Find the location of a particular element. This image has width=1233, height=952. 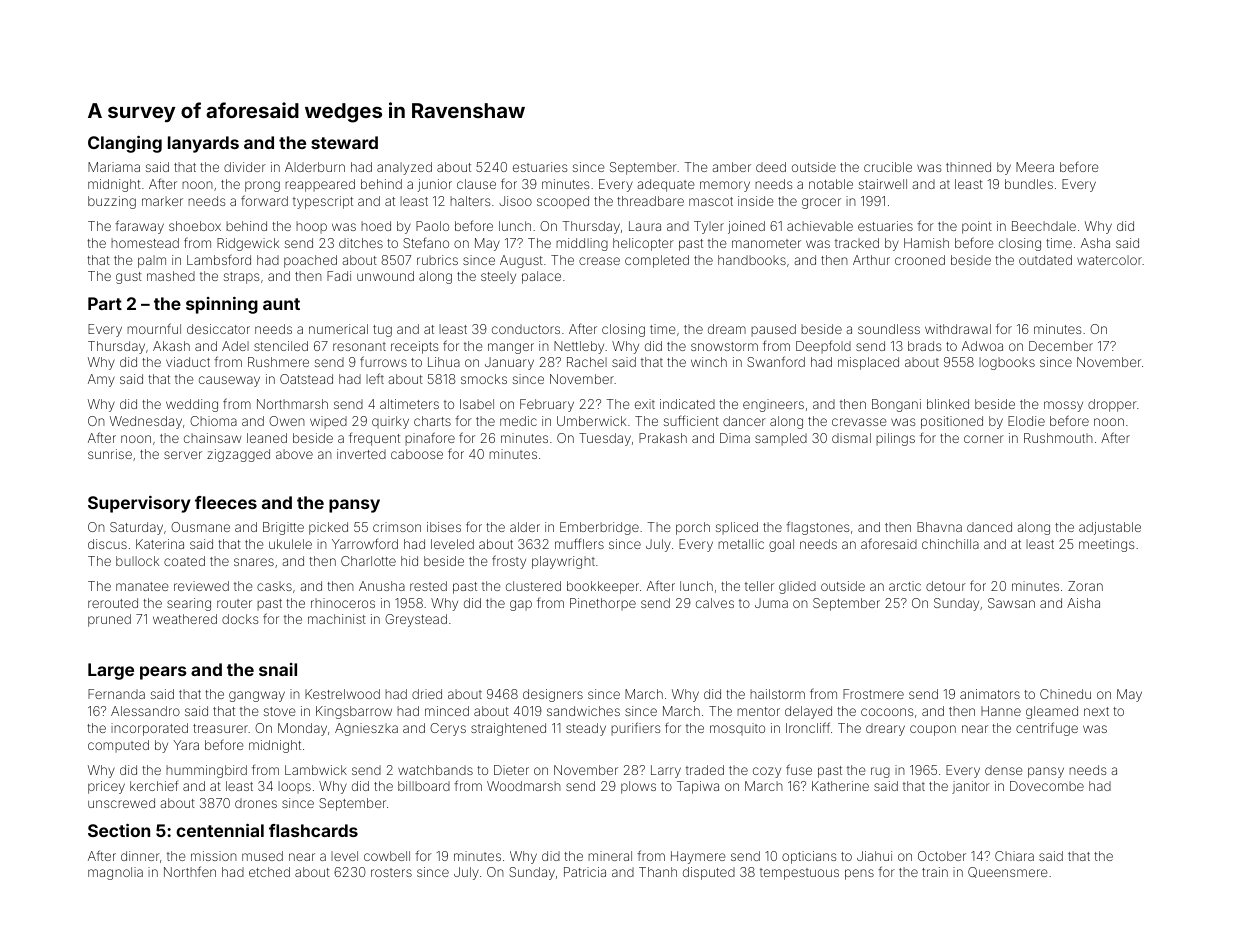

caboose is located at coordinates (417, 454).
